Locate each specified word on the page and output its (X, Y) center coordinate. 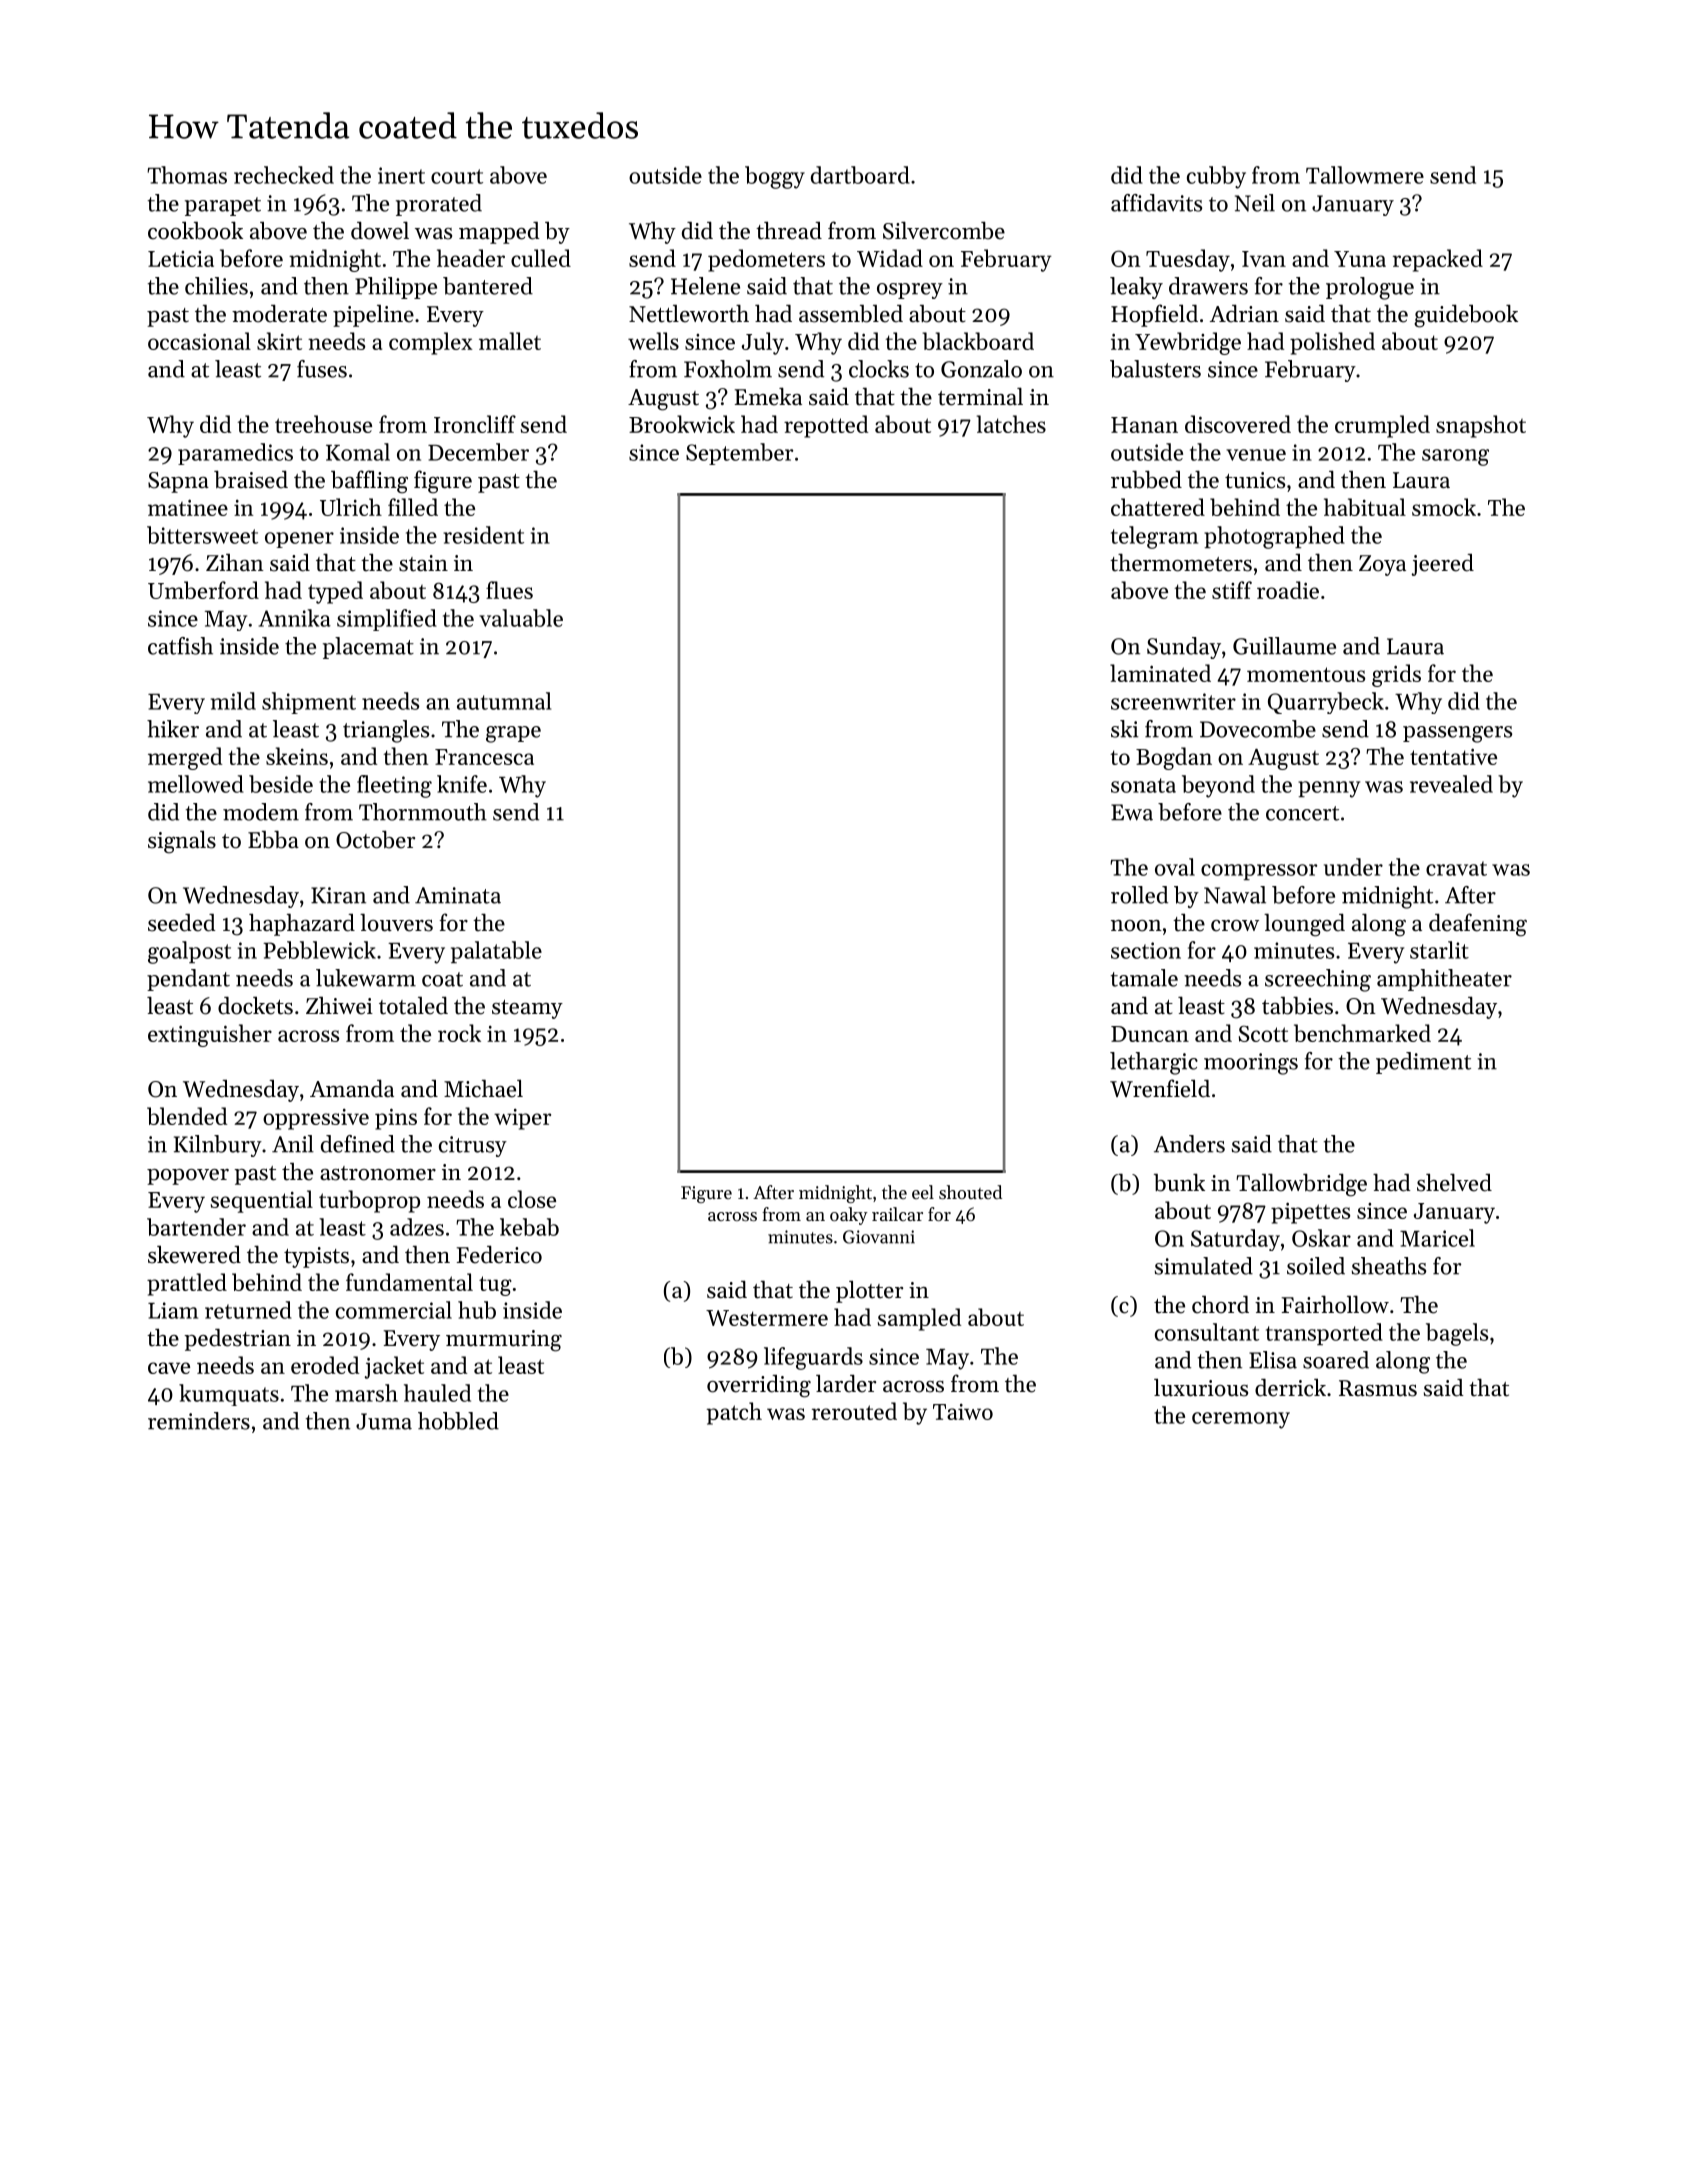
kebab (529, 1227)
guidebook (1466, 316)
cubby (1216, 177)
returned (248, 1310)
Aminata (458, 895)
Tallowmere (1365, 175)
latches (1011, 424)
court (457, 176)
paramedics (235, 454)
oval (1175, 867)
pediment (1423, 1063)
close (532, 1199)
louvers (396, 922)
